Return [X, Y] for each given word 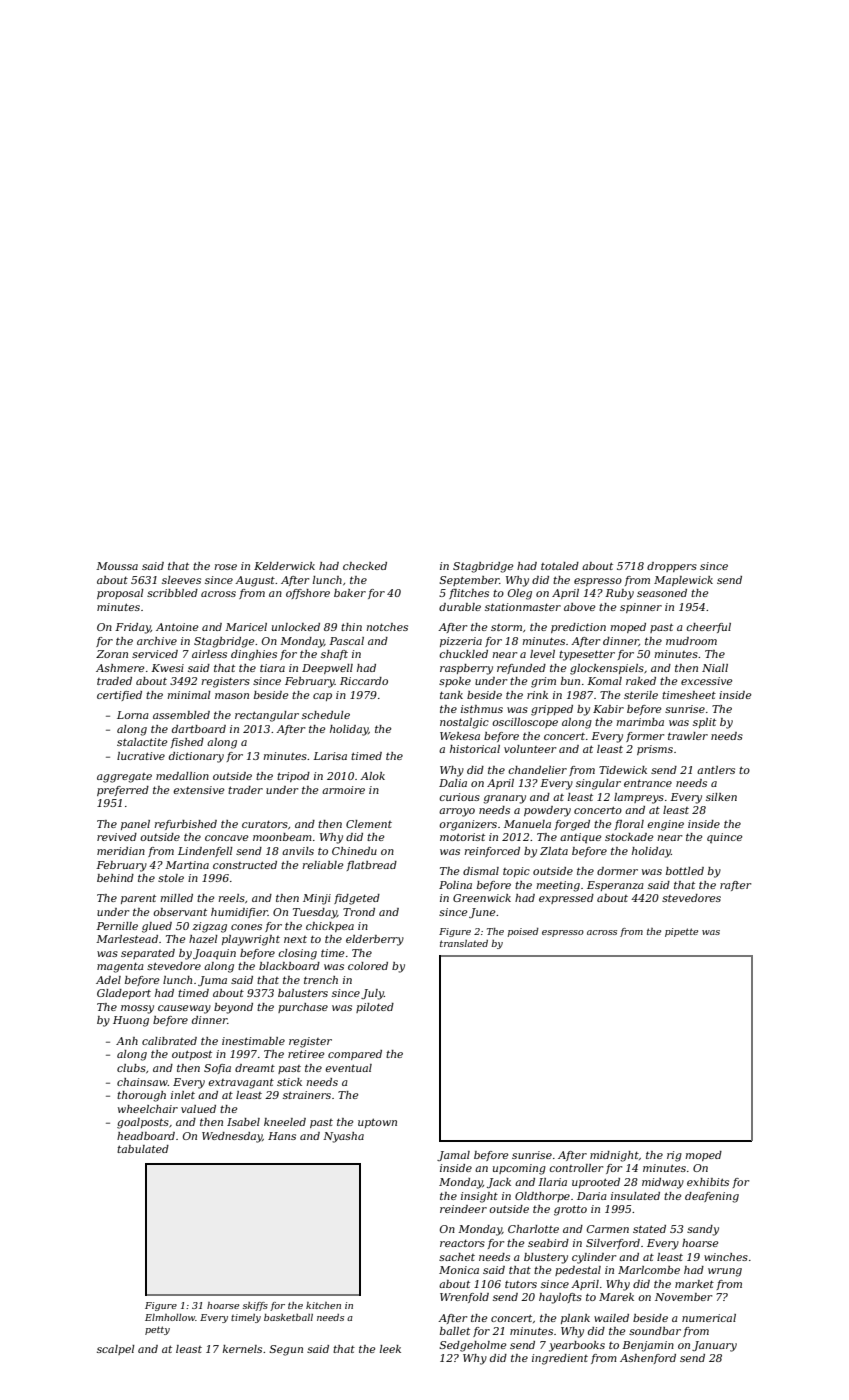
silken [721, 797]
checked [365, 566]
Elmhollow [170, 1317]
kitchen [323, 1305]
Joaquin [214, 954]
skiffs [255, 1306]
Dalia [453, 783]
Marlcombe [649, 1270]
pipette [681, 932]
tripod [293, 777]
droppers [672, 567]
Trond [359, 912]
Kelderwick [284, 566]
